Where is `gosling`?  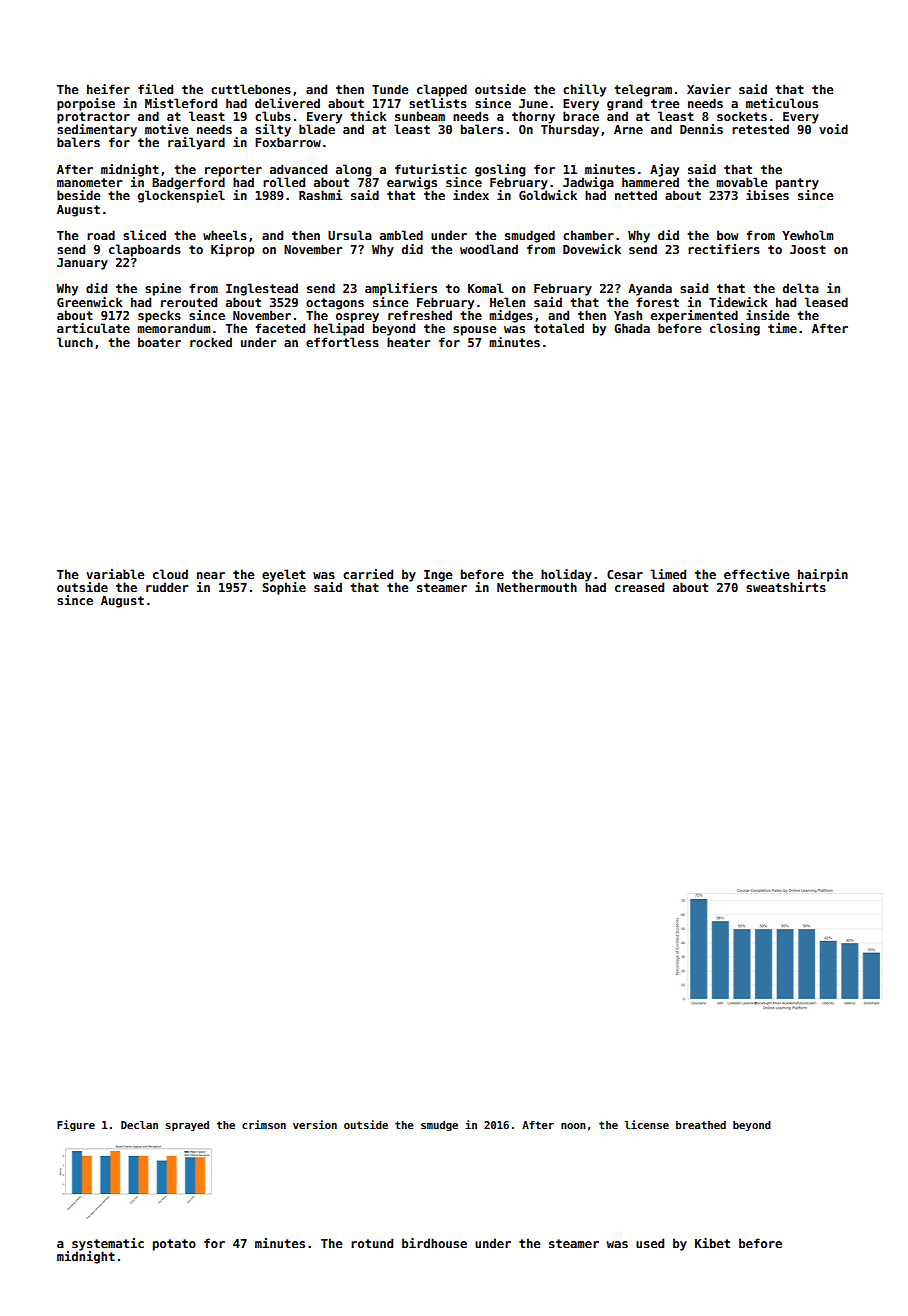
gosling is located at coordinates (500, 170).
